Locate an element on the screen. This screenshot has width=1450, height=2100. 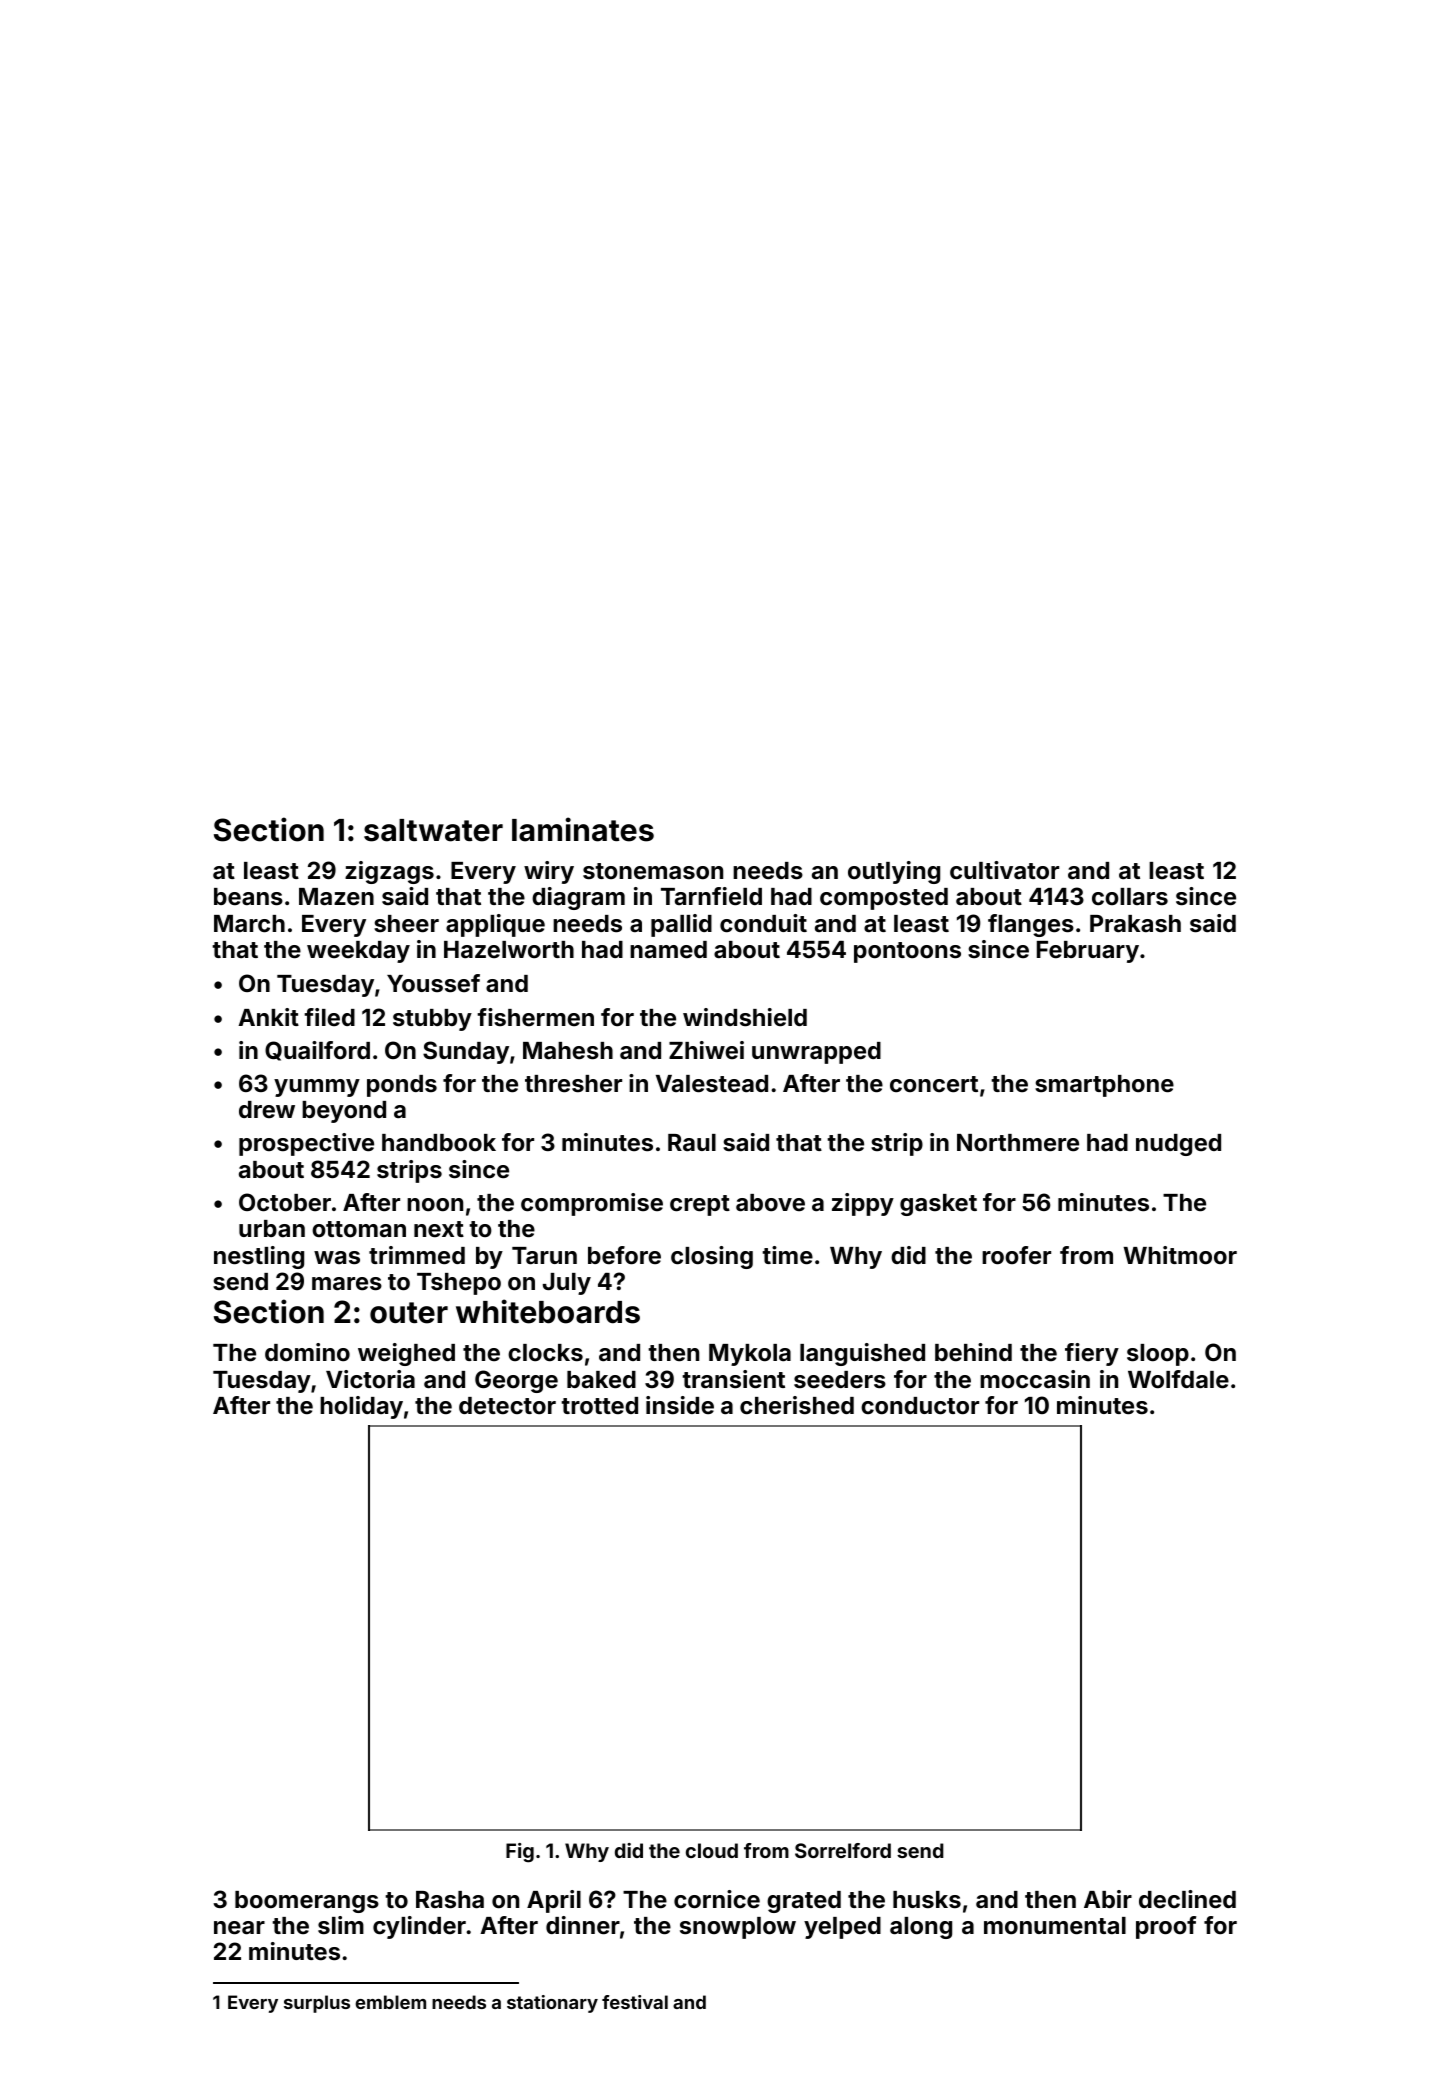
conduit is located at coordinates (763, 923).
